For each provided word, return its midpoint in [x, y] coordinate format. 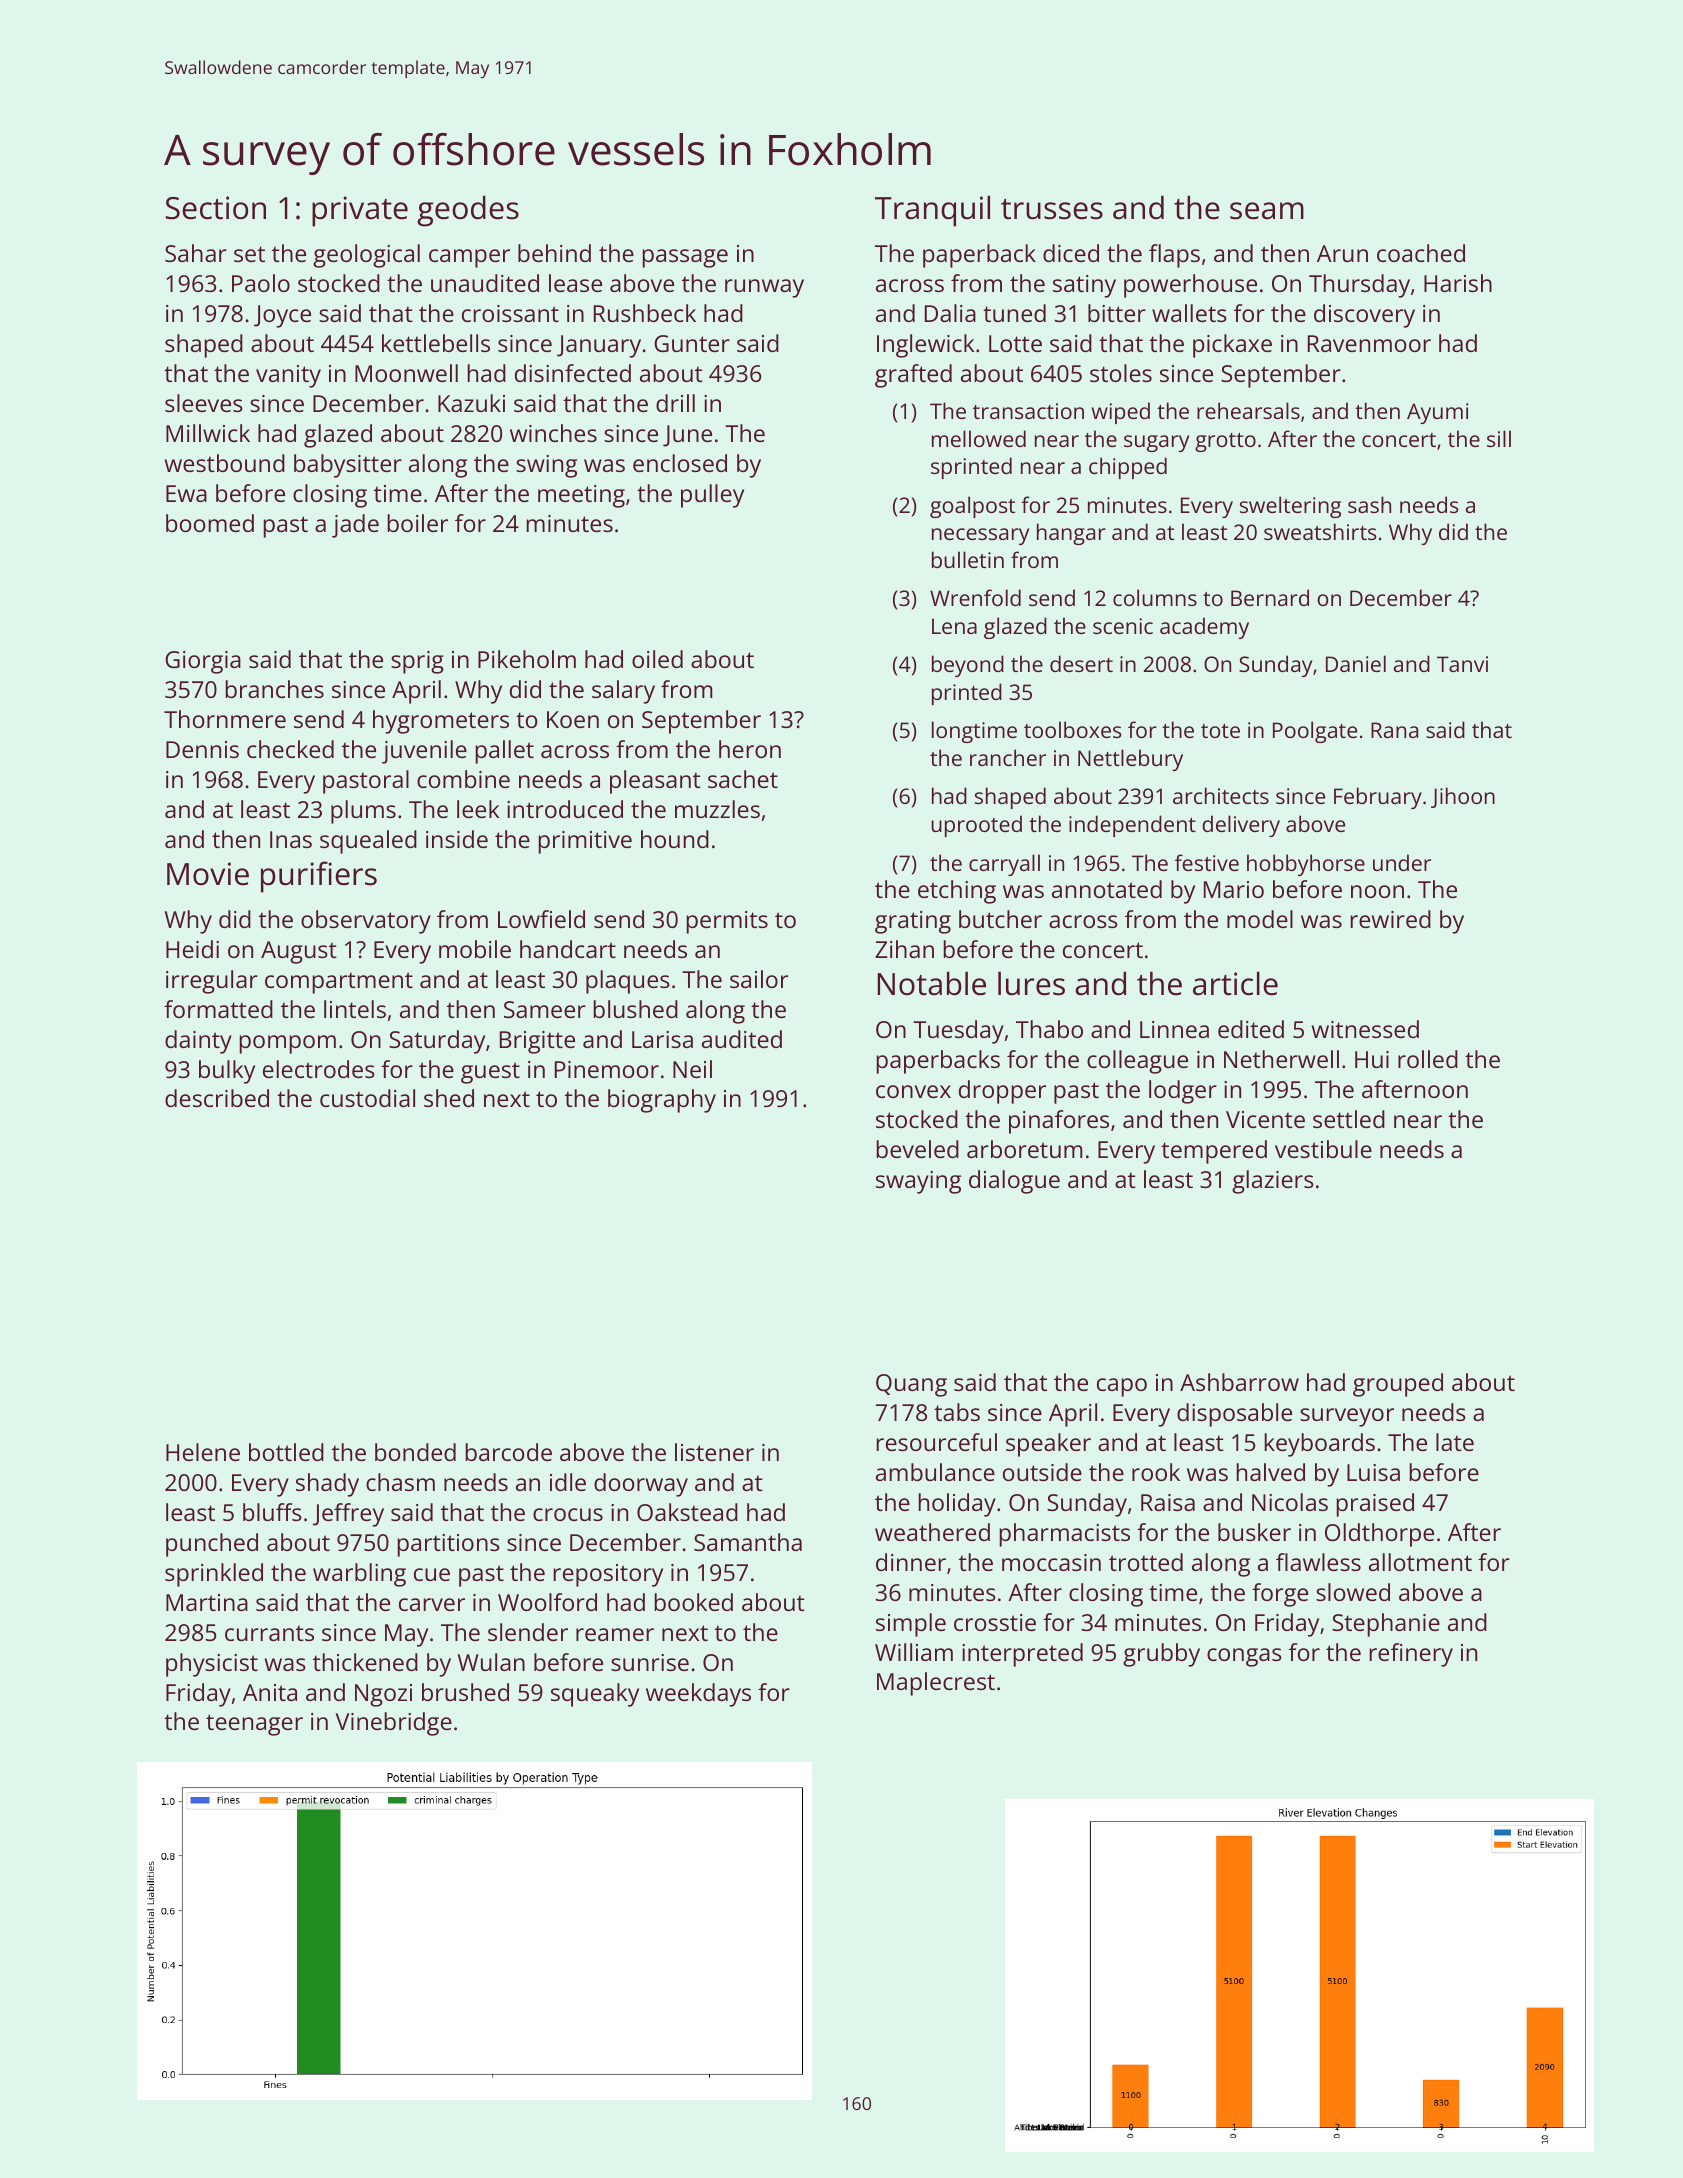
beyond [968, 666]
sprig [417, 662]
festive [1207, 862]
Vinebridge [393, 1724]
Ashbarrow [1239, 1382]
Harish [1458, 283]
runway [764, 288]
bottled [286, 1452]
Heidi [192, 949]
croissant [510, 313]
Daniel [1356, 663]
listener [714, 1452]
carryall [1004, 865]
